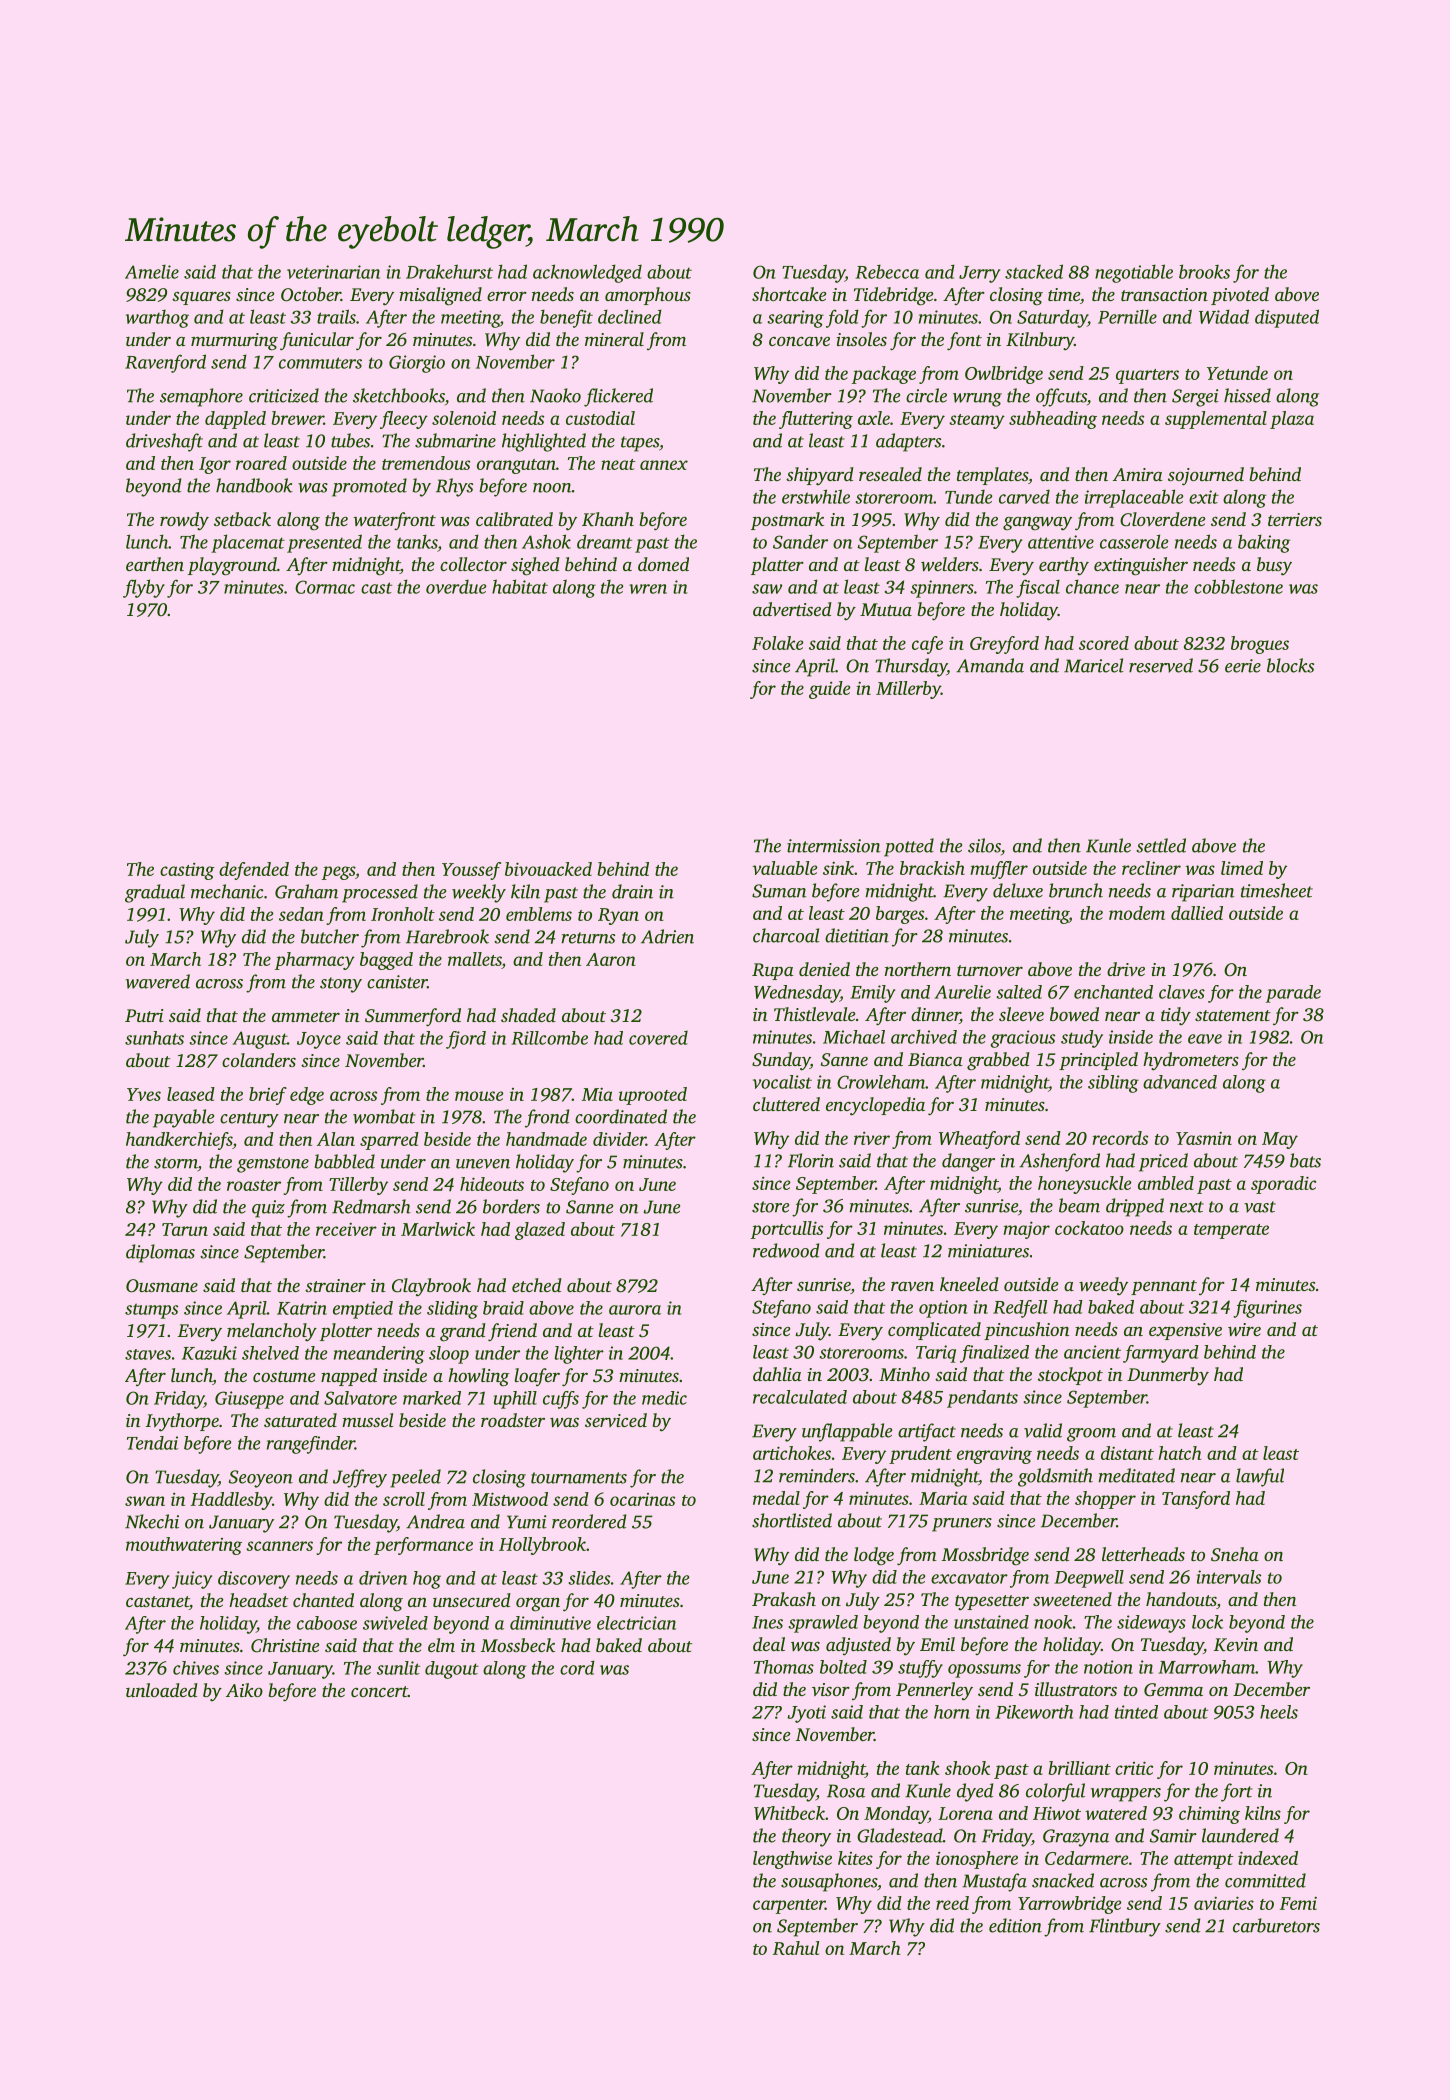 The width and height of the image is (1450, 2100). Describe the element at coordinates (1292, 420) in the image. I see `plaza` at that location.
